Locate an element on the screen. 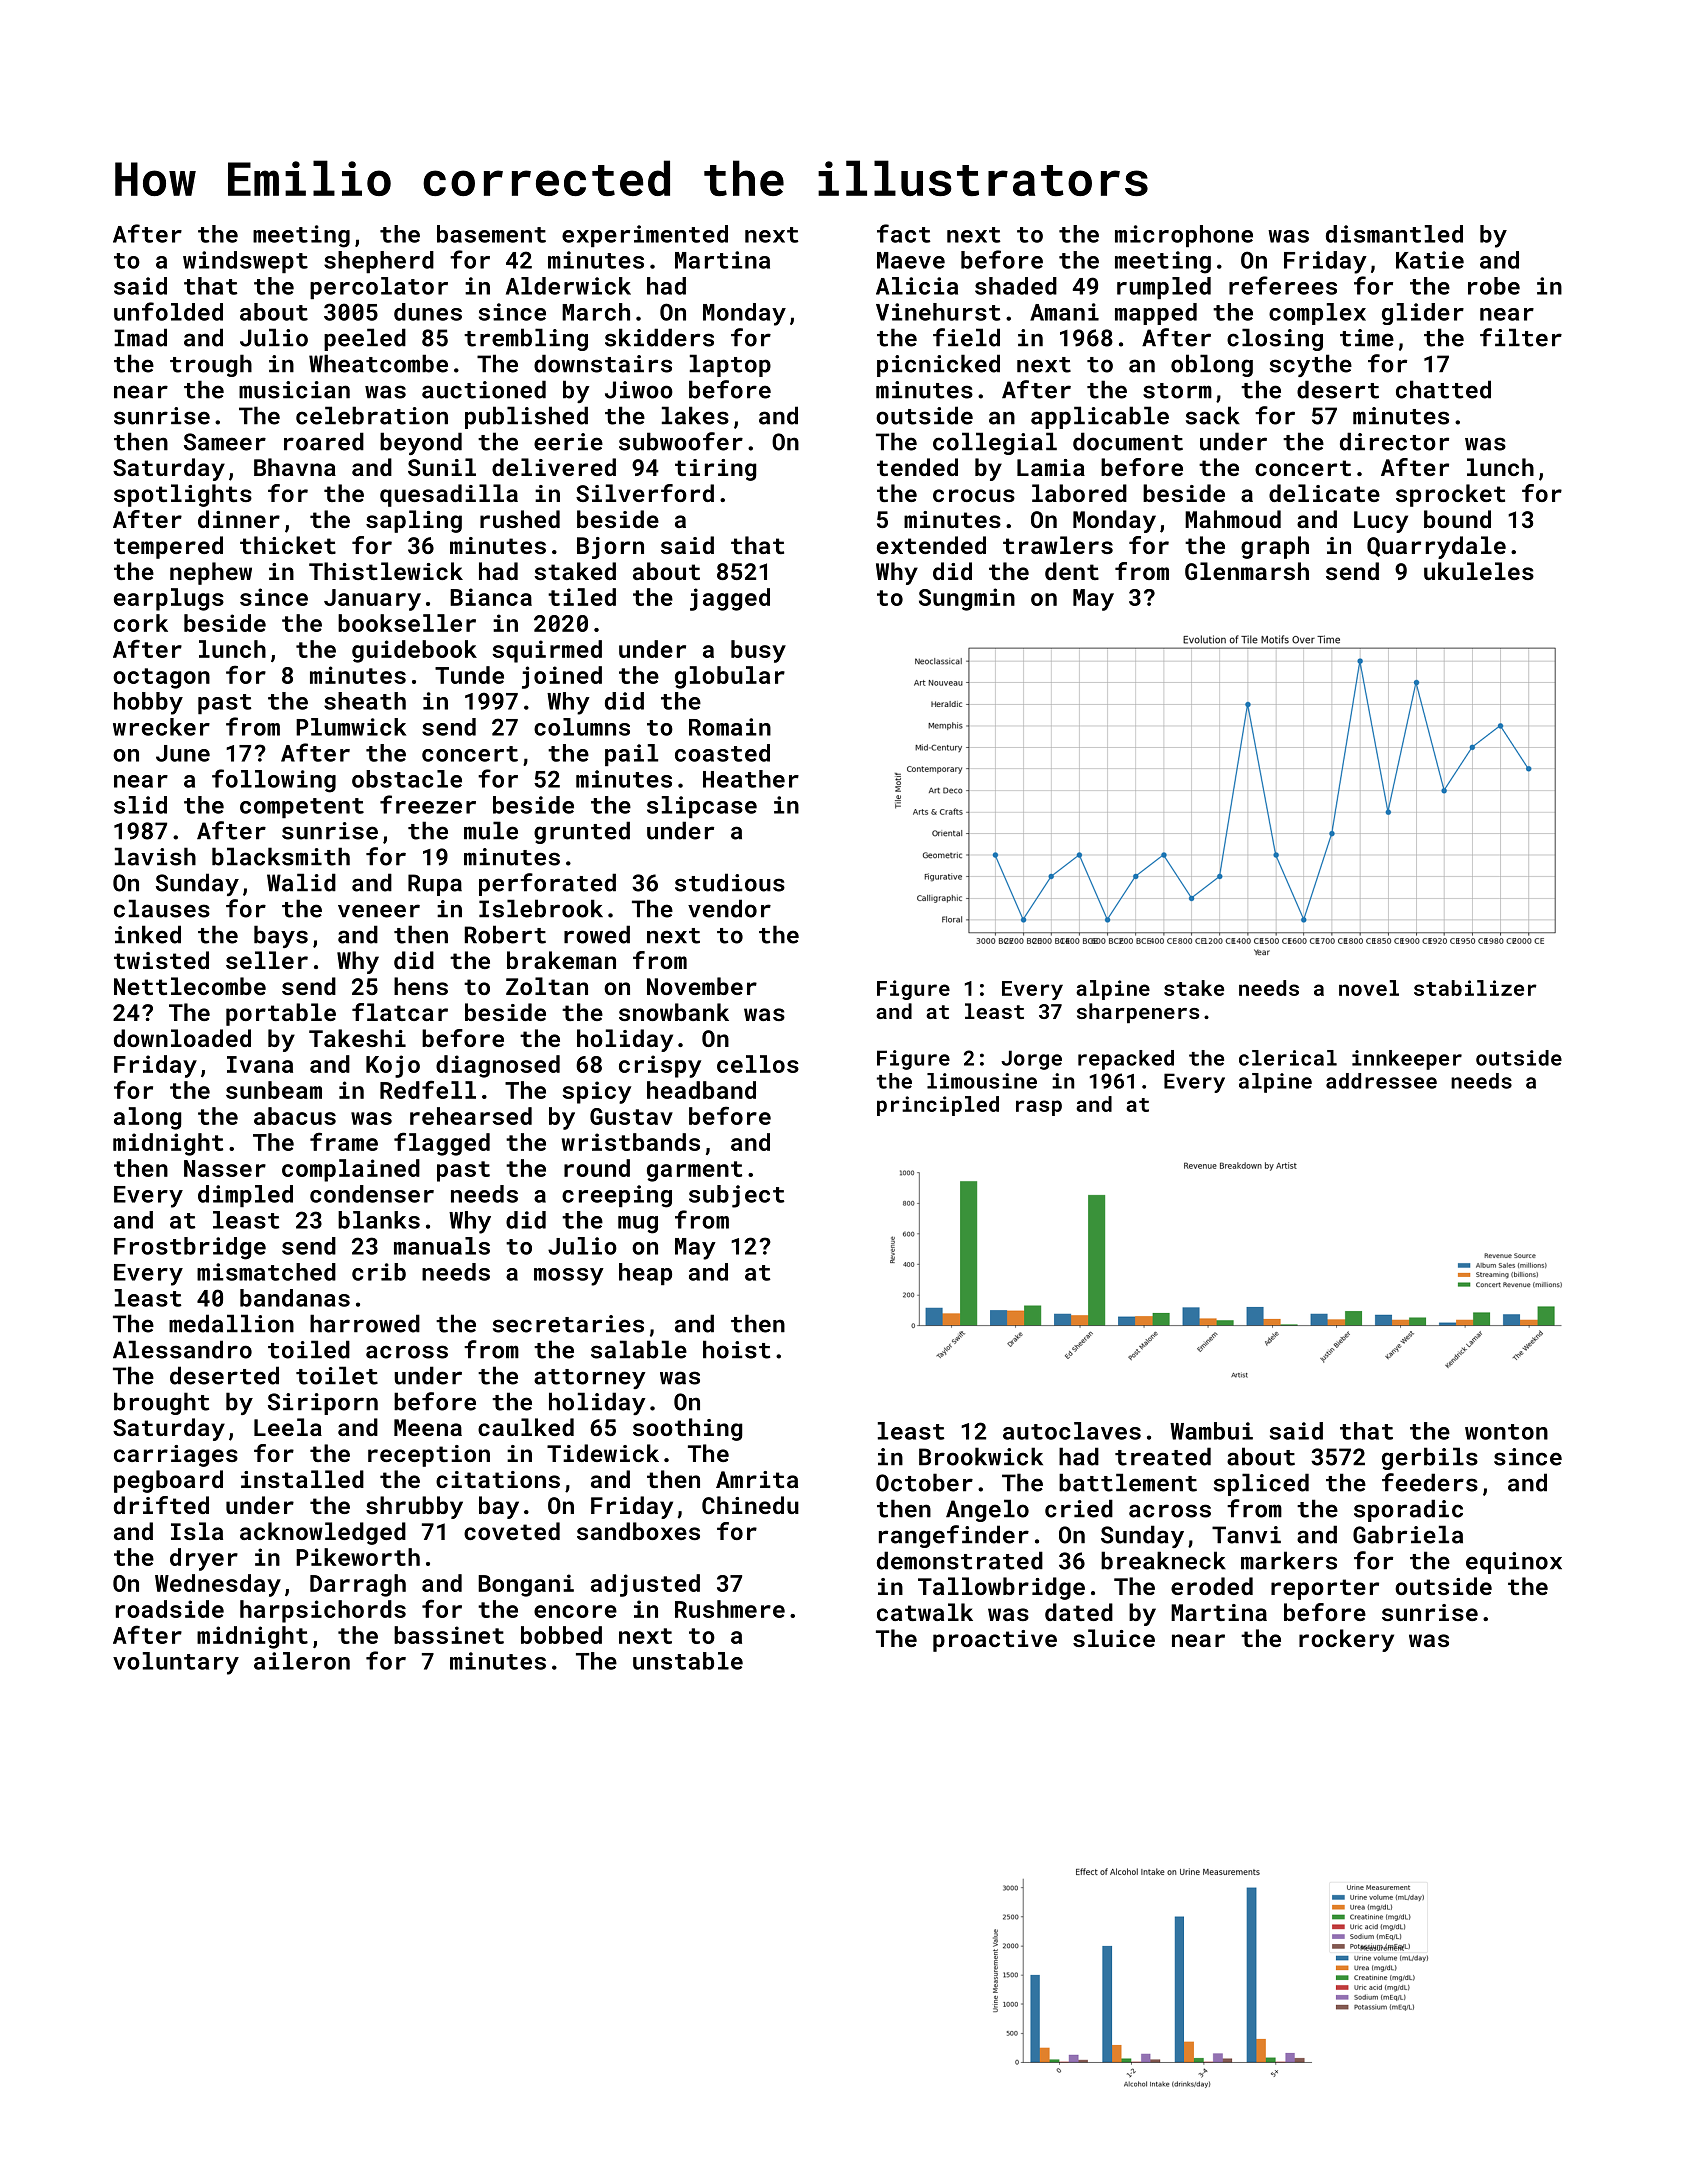  fact is located at coordinates (904, 233).
